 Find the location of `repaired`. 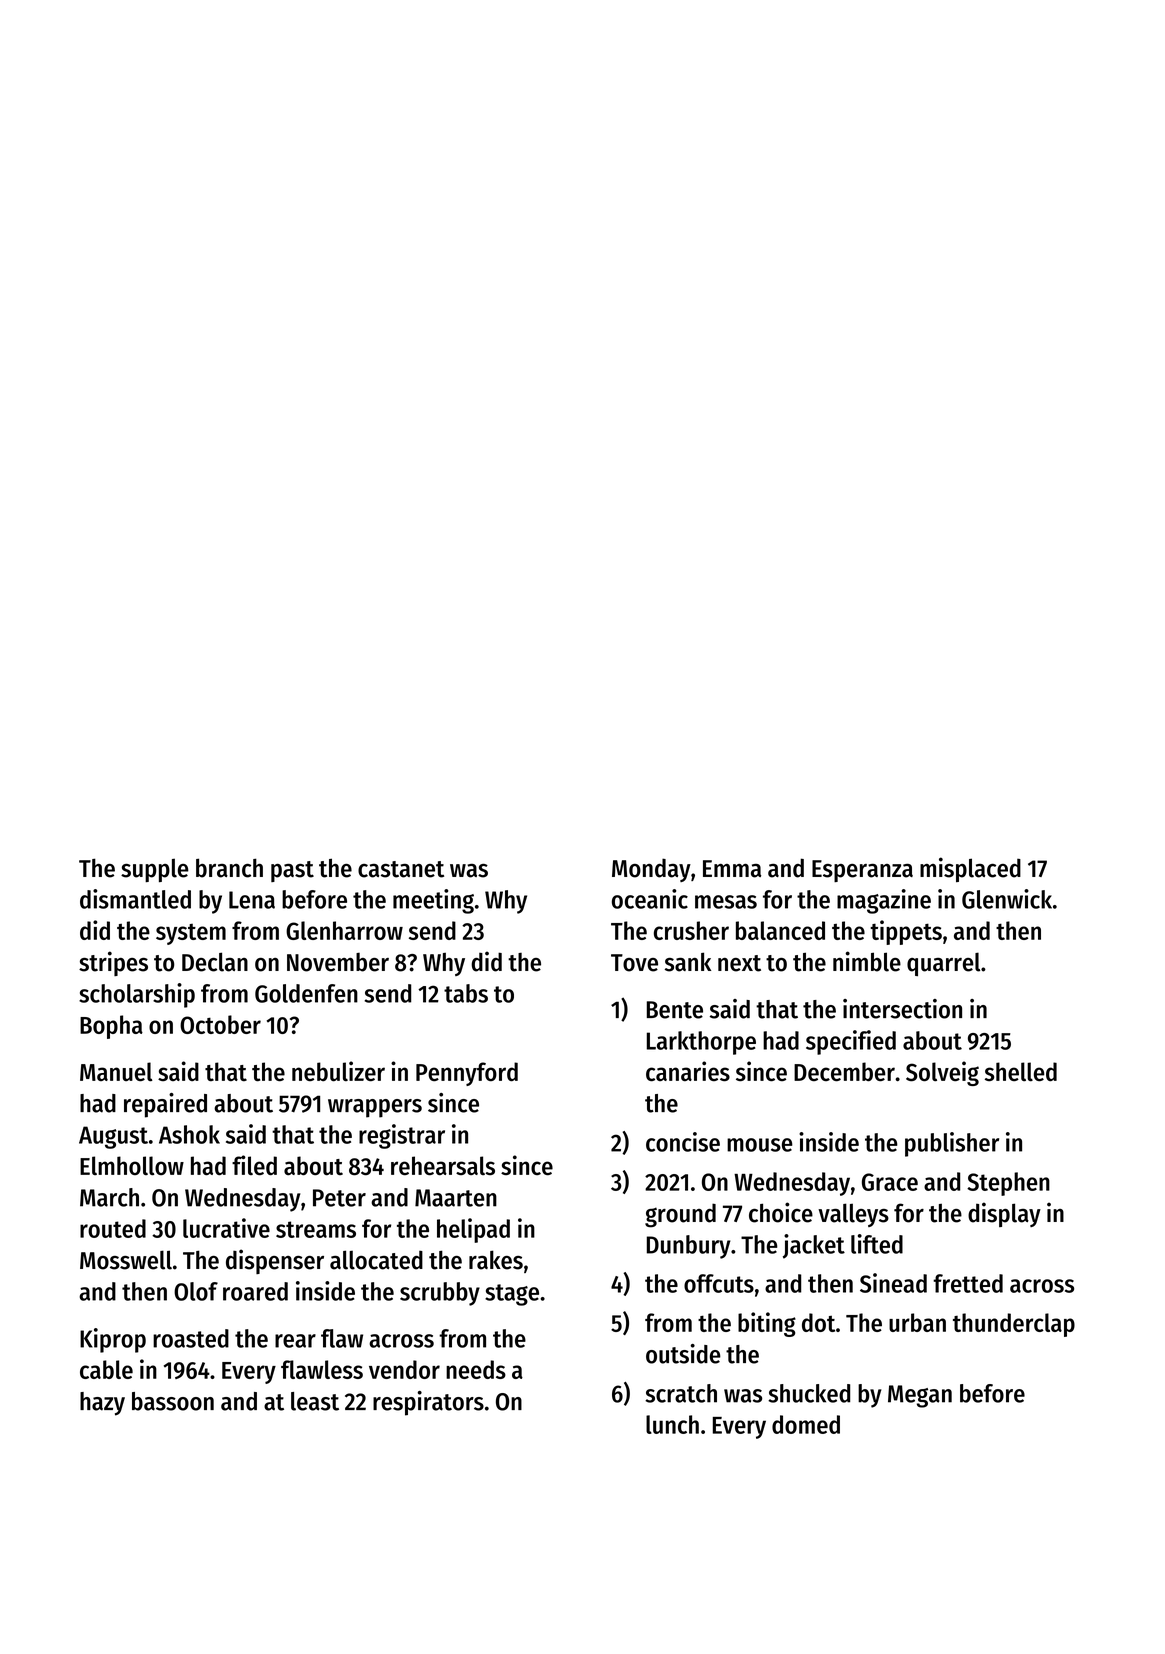

repaired is located at coordinates (165, 1105).
